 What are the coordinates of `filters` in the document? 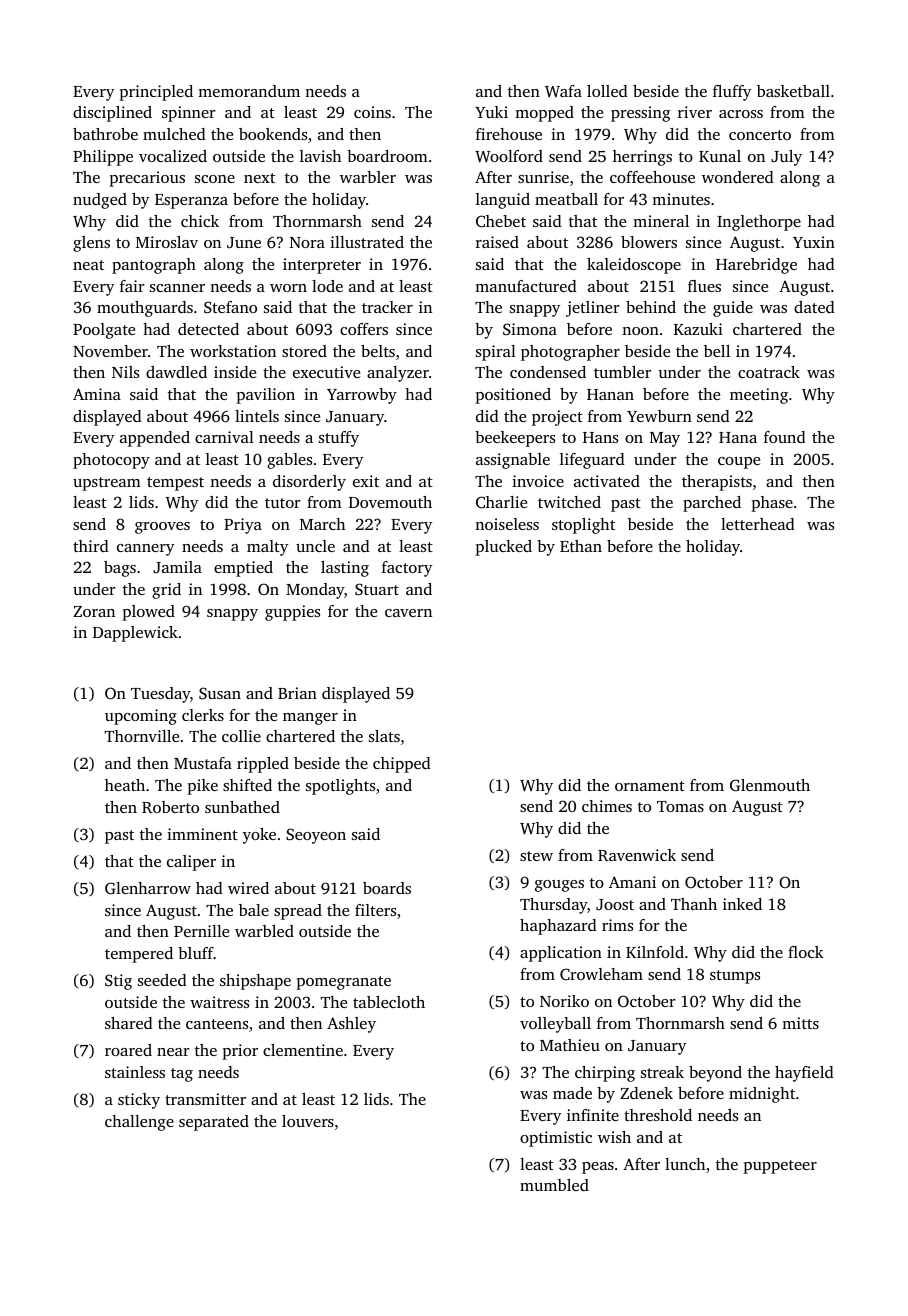 It's located at (375, 910).
